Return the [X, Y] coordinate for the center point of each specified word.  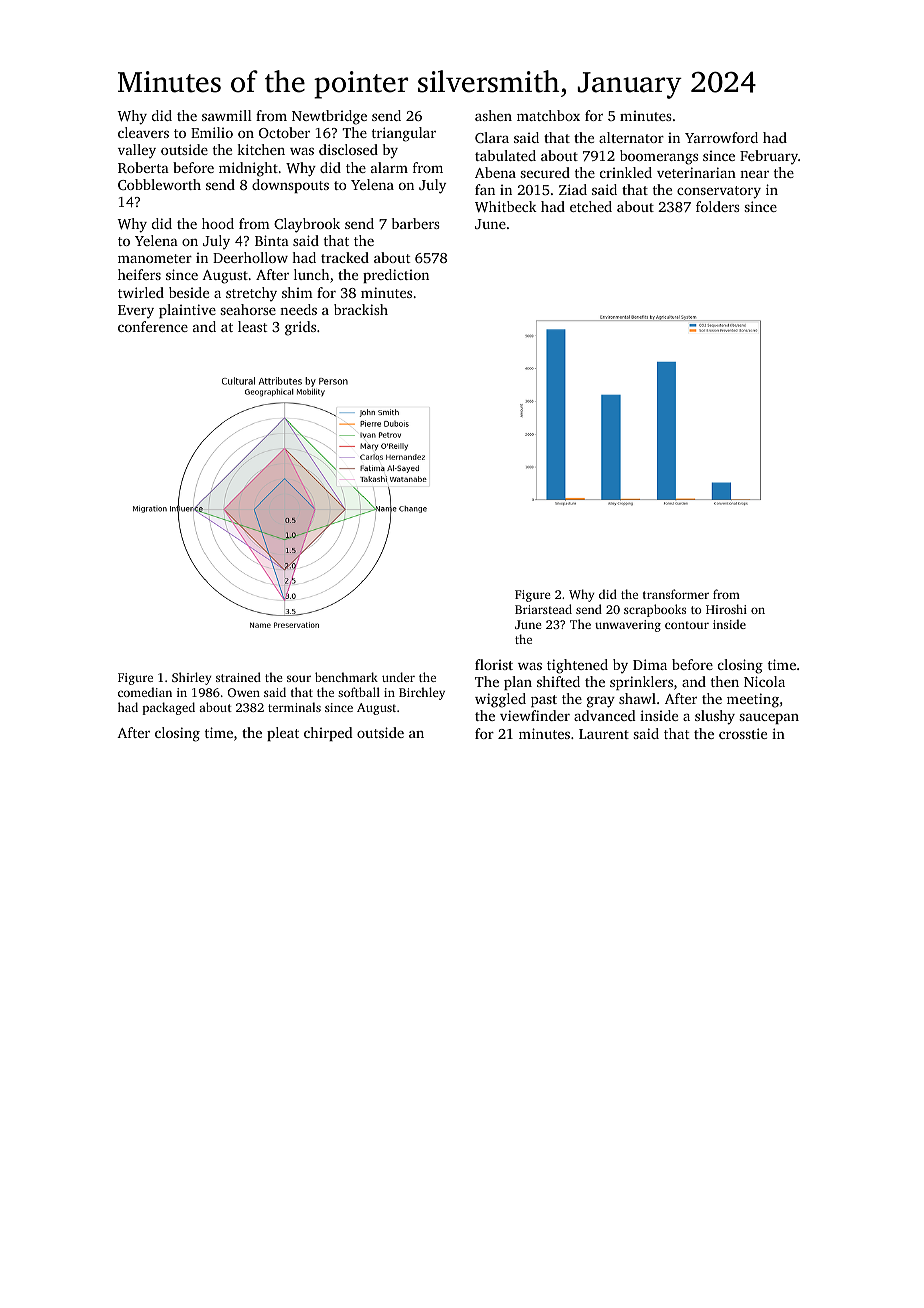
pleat [283, 734]
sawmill [227, 115]
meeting [753, 700]
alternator [631, 137]
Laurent [604, 734]
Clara [492, 137]
